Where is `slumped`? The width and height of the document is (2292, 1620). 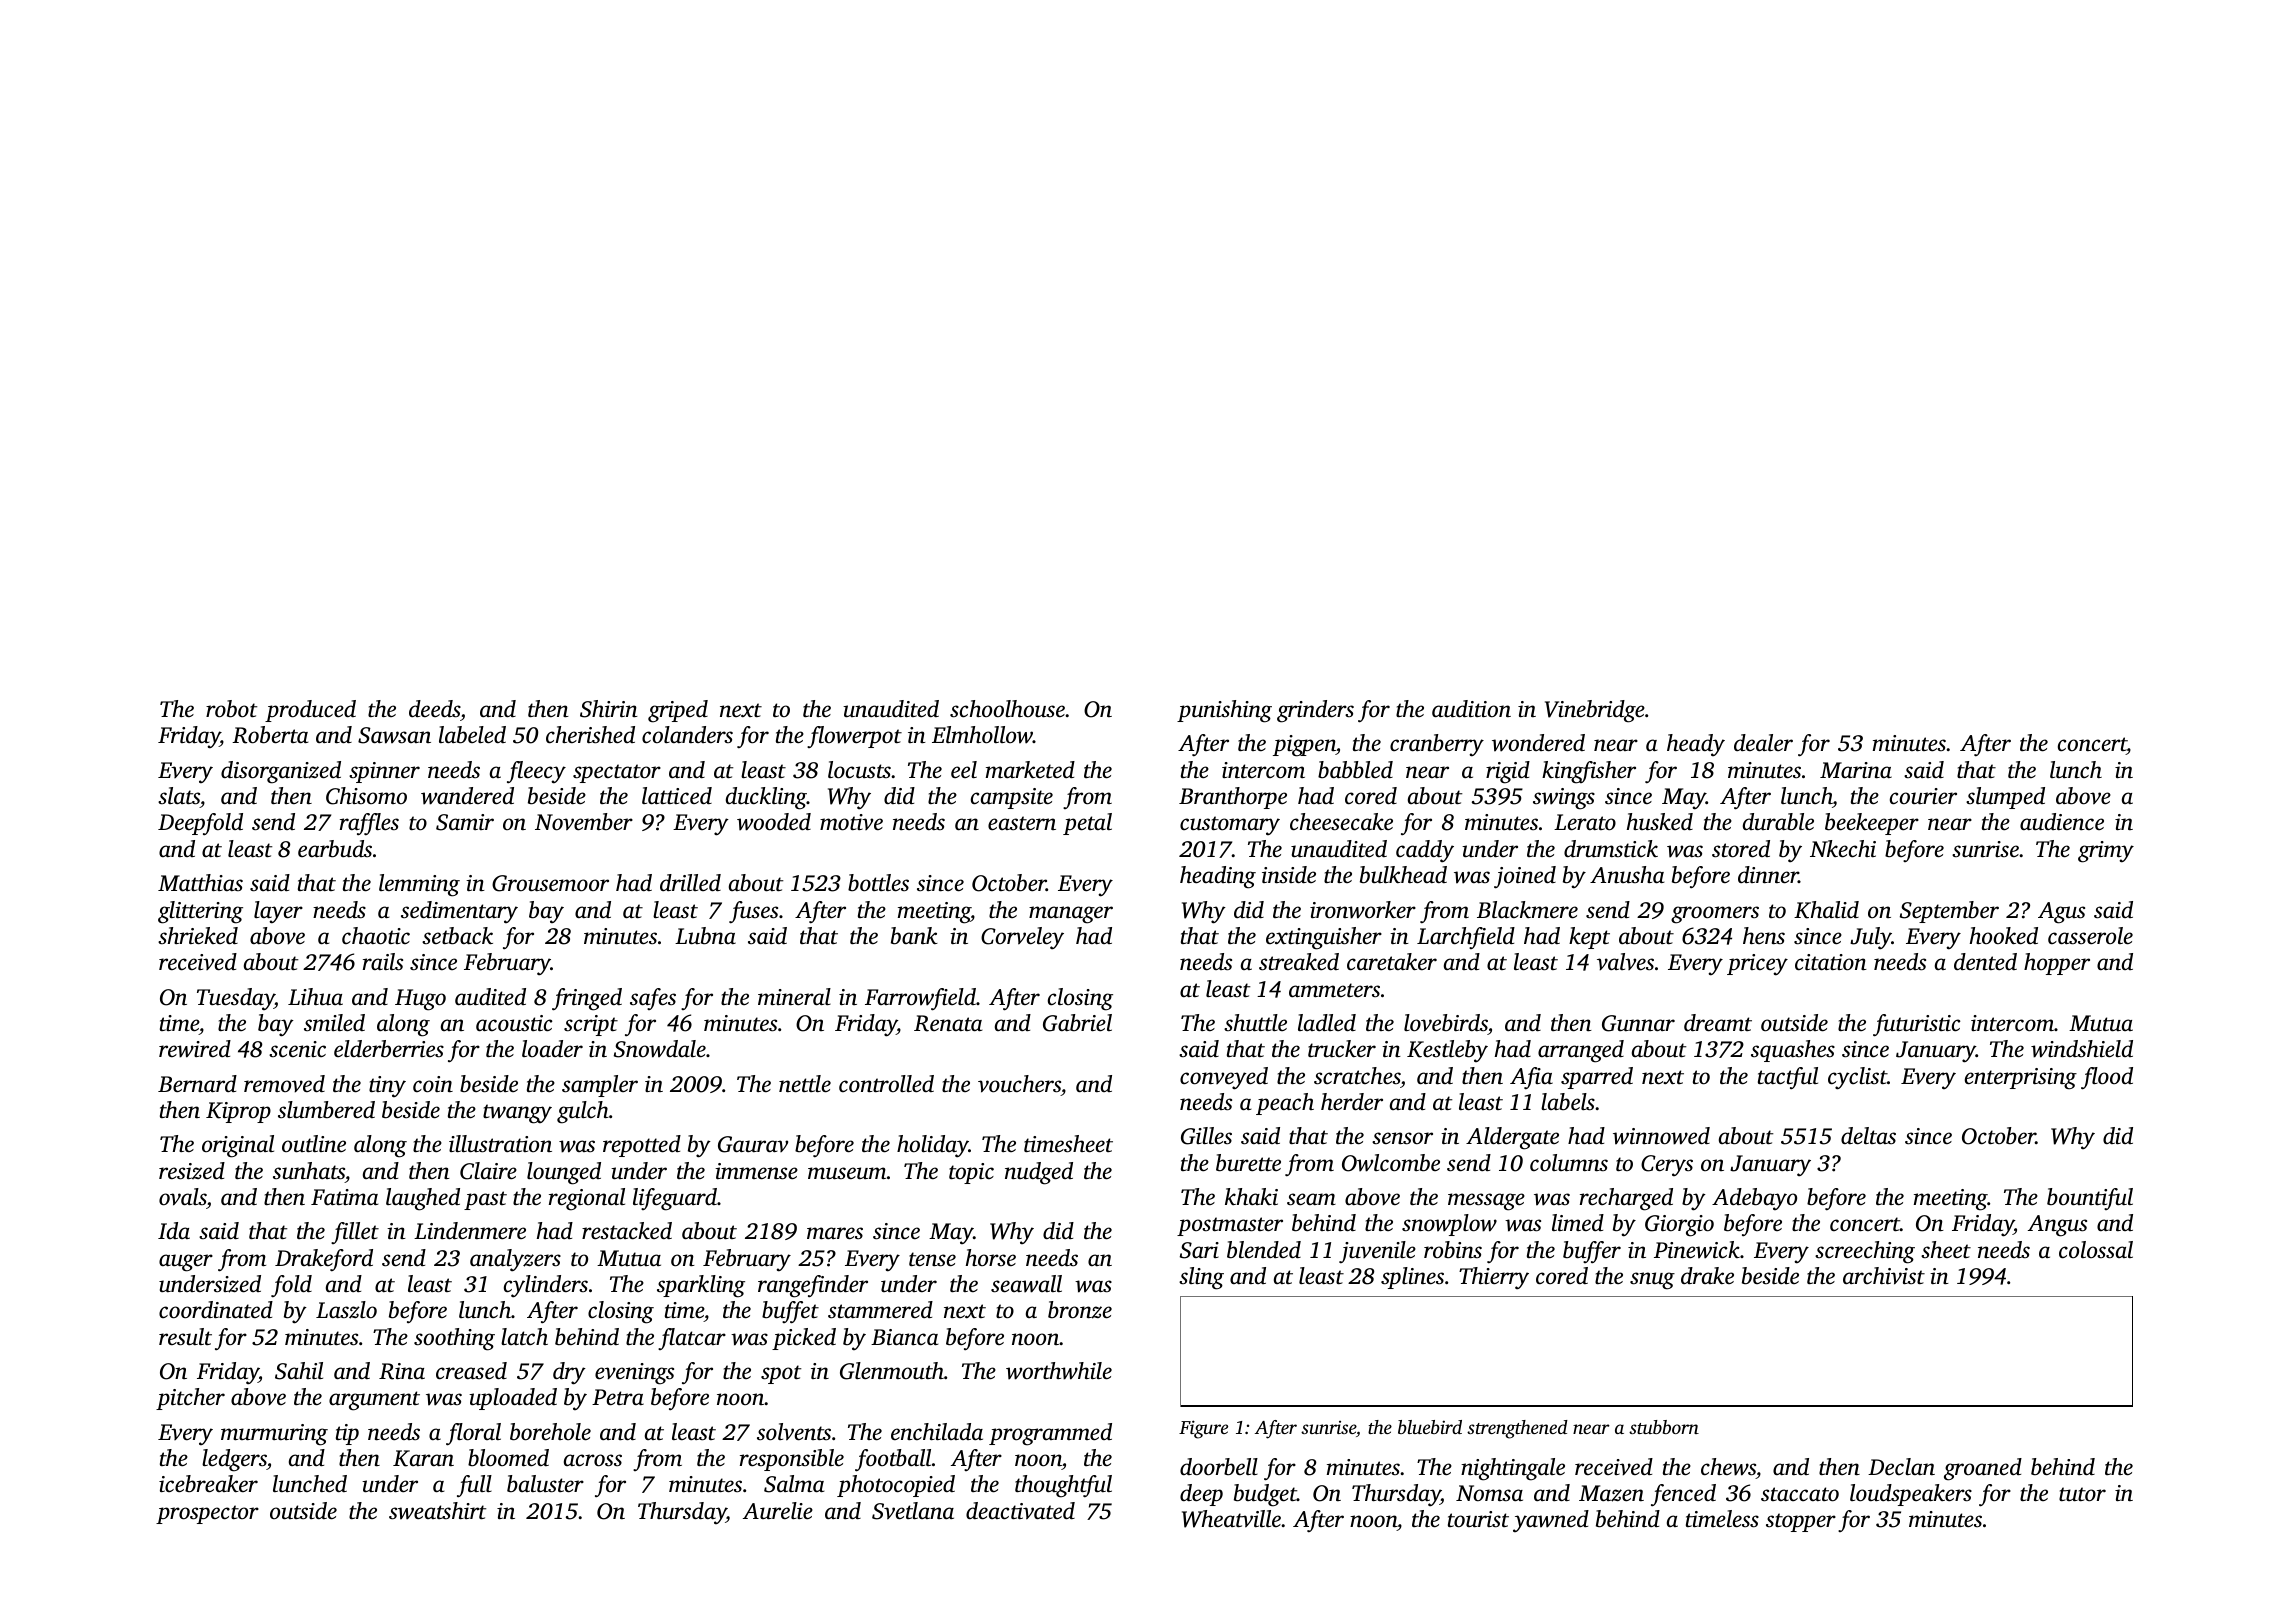 slumped is located at coordinates (2005, 798).
